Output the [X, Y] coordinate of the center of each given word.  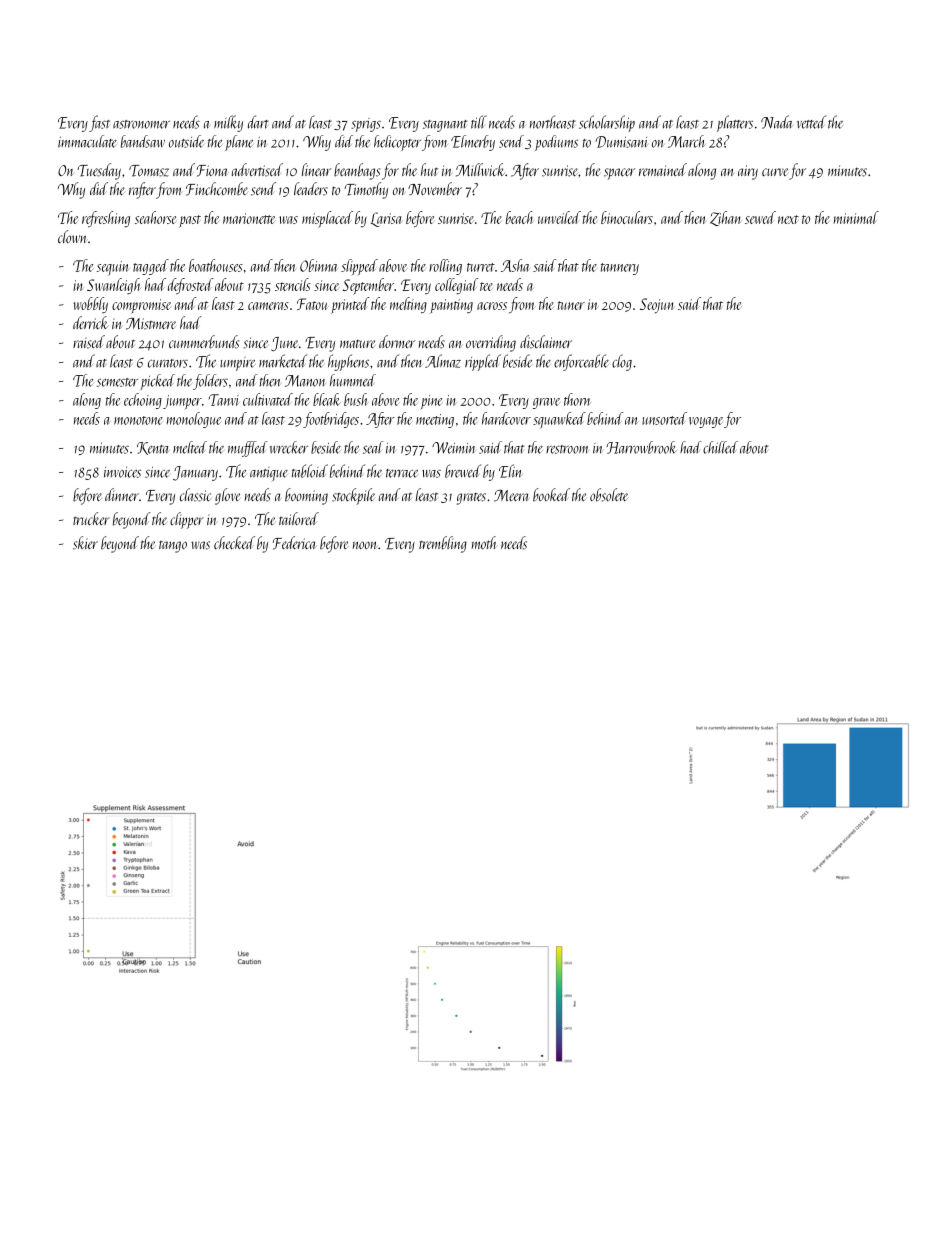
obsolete [609, 495]
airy [748, 172]
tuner [571, 305]
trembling [443, 544]
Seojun [657, 305]
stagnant [445, 126]
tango [173, 547]
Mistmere [151, 324]
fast [99, 123]
